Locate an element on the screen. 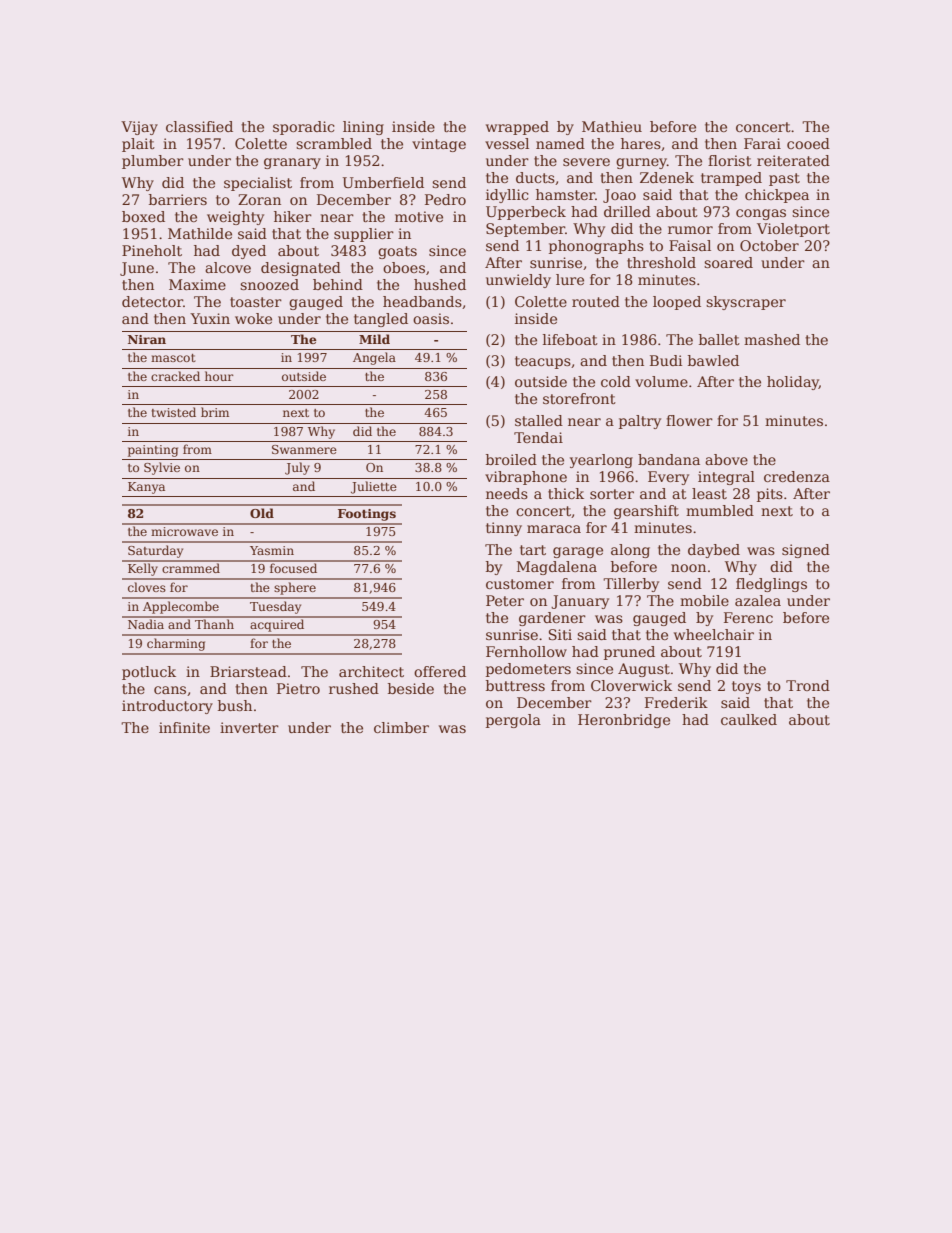  Vijay is located at coordinates (139, 128).
